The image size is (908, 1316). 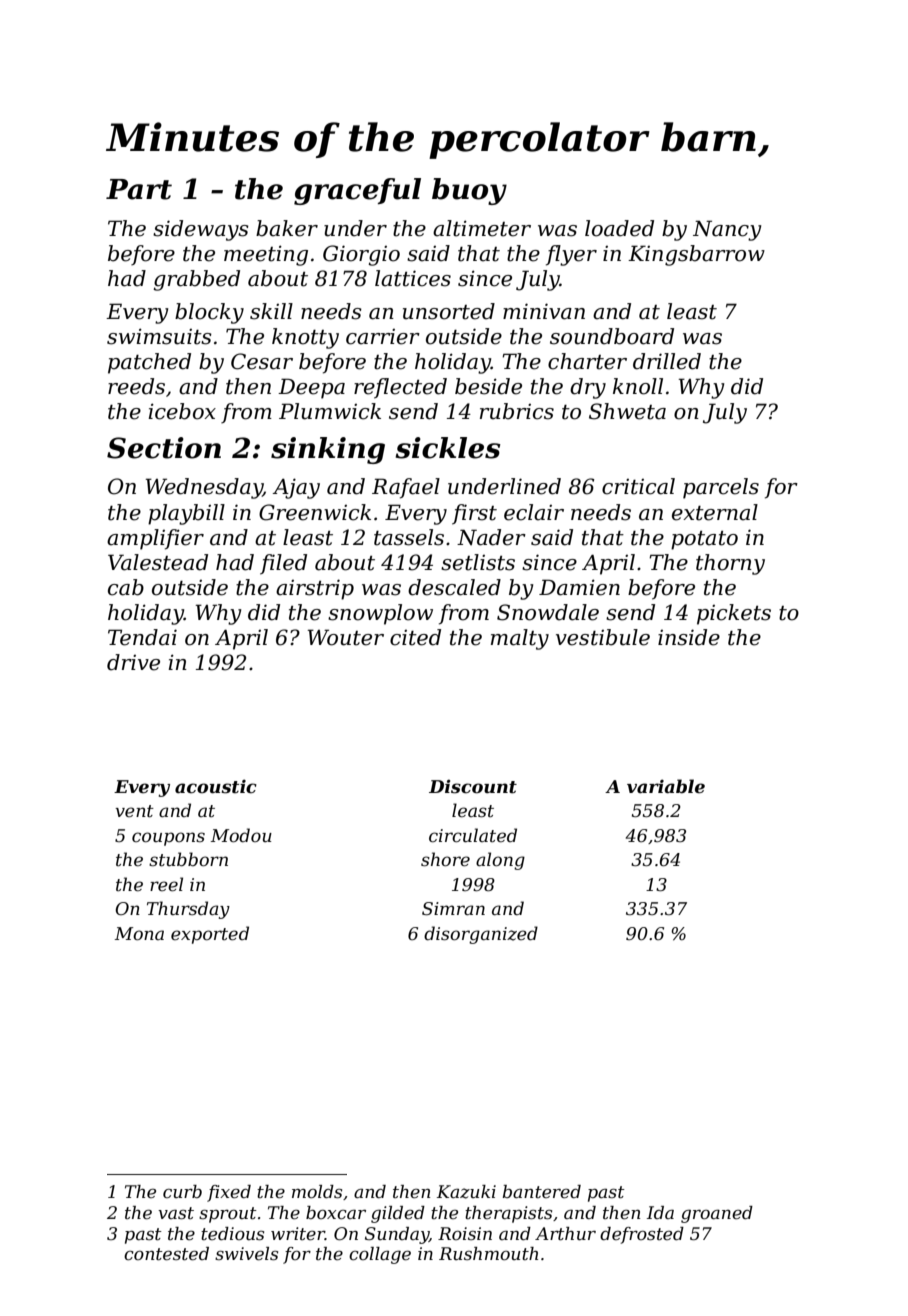 I want to click on airstrip, so click(x=315, y=589).
